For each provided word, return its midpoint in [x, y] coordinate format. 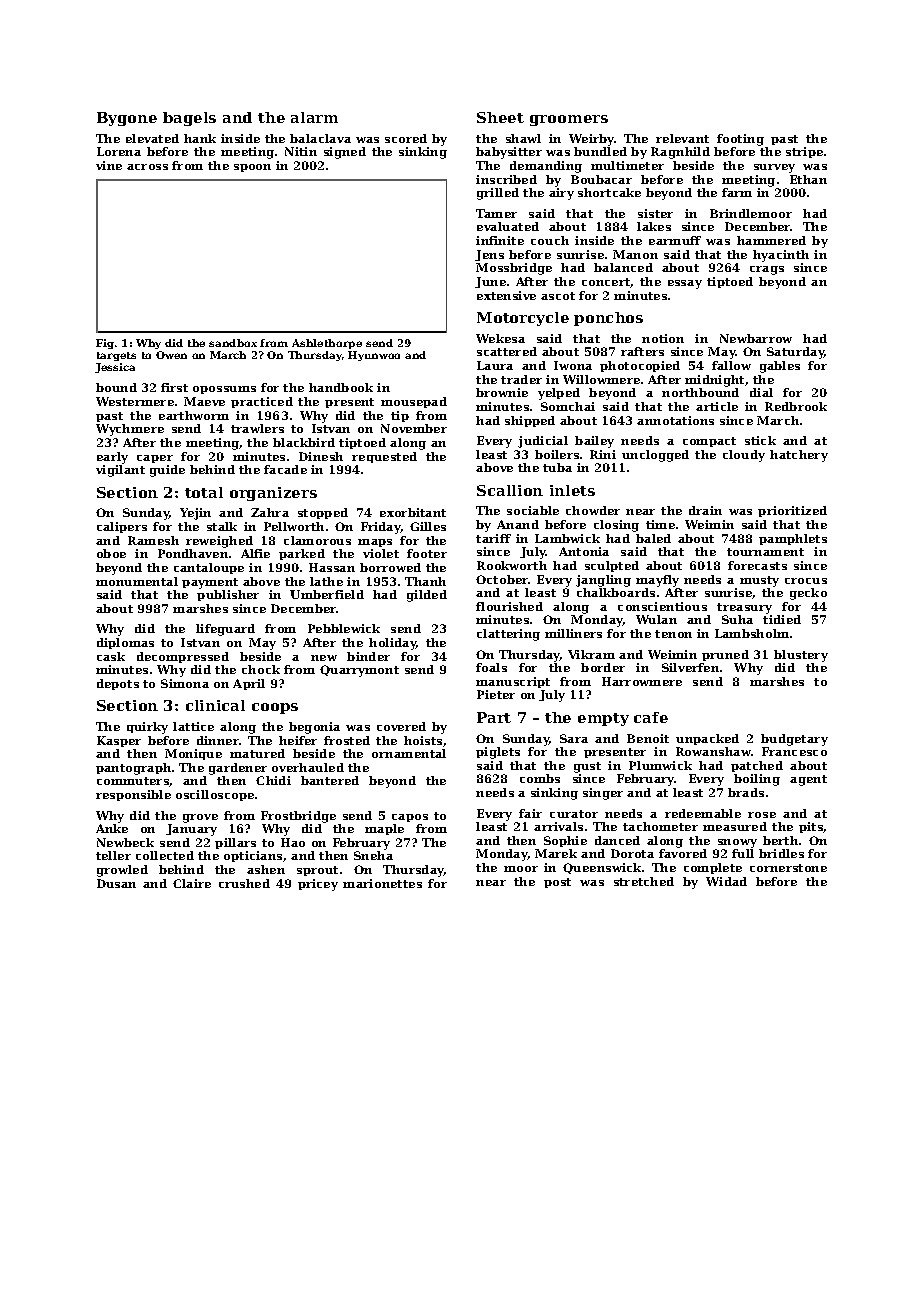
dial [761, 392]
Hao [293, 842]
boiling [757, 780]
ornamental [409, 753]
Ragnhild [680, 153]
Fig [105, 344]
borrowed [390, 567]
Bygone [127, 119]
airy [561, 194]
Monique [193, 754]
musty [759, 581]
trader [521, 379]
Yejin [195, 514]
